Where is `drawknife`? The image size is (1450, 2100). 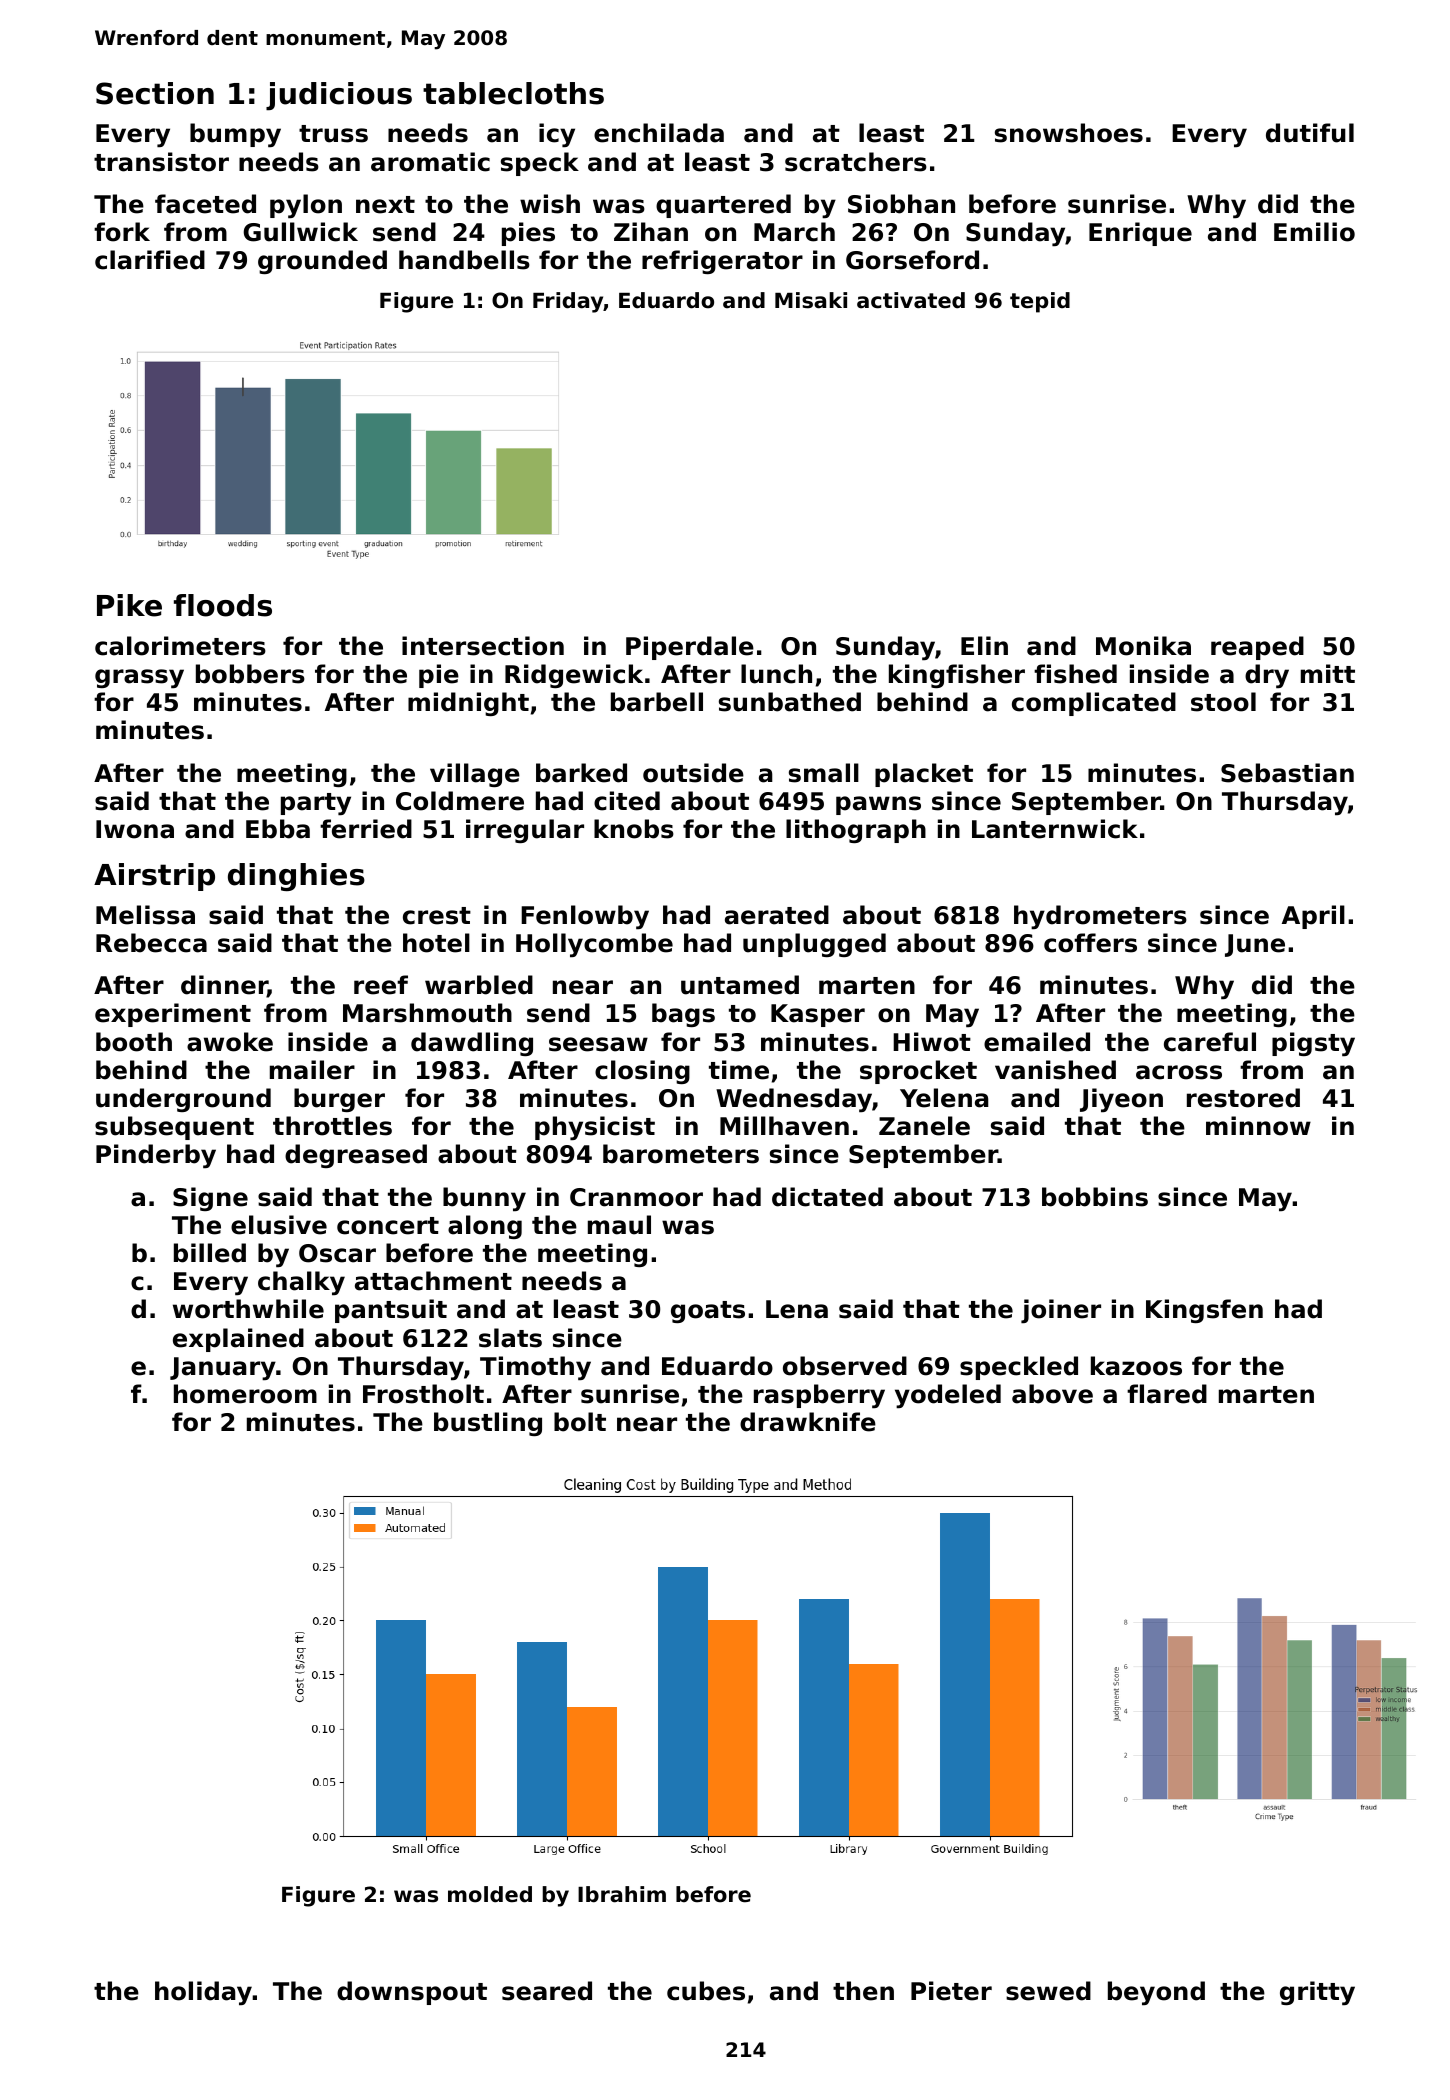
drawknife is located at coordinates (808, 1422).
